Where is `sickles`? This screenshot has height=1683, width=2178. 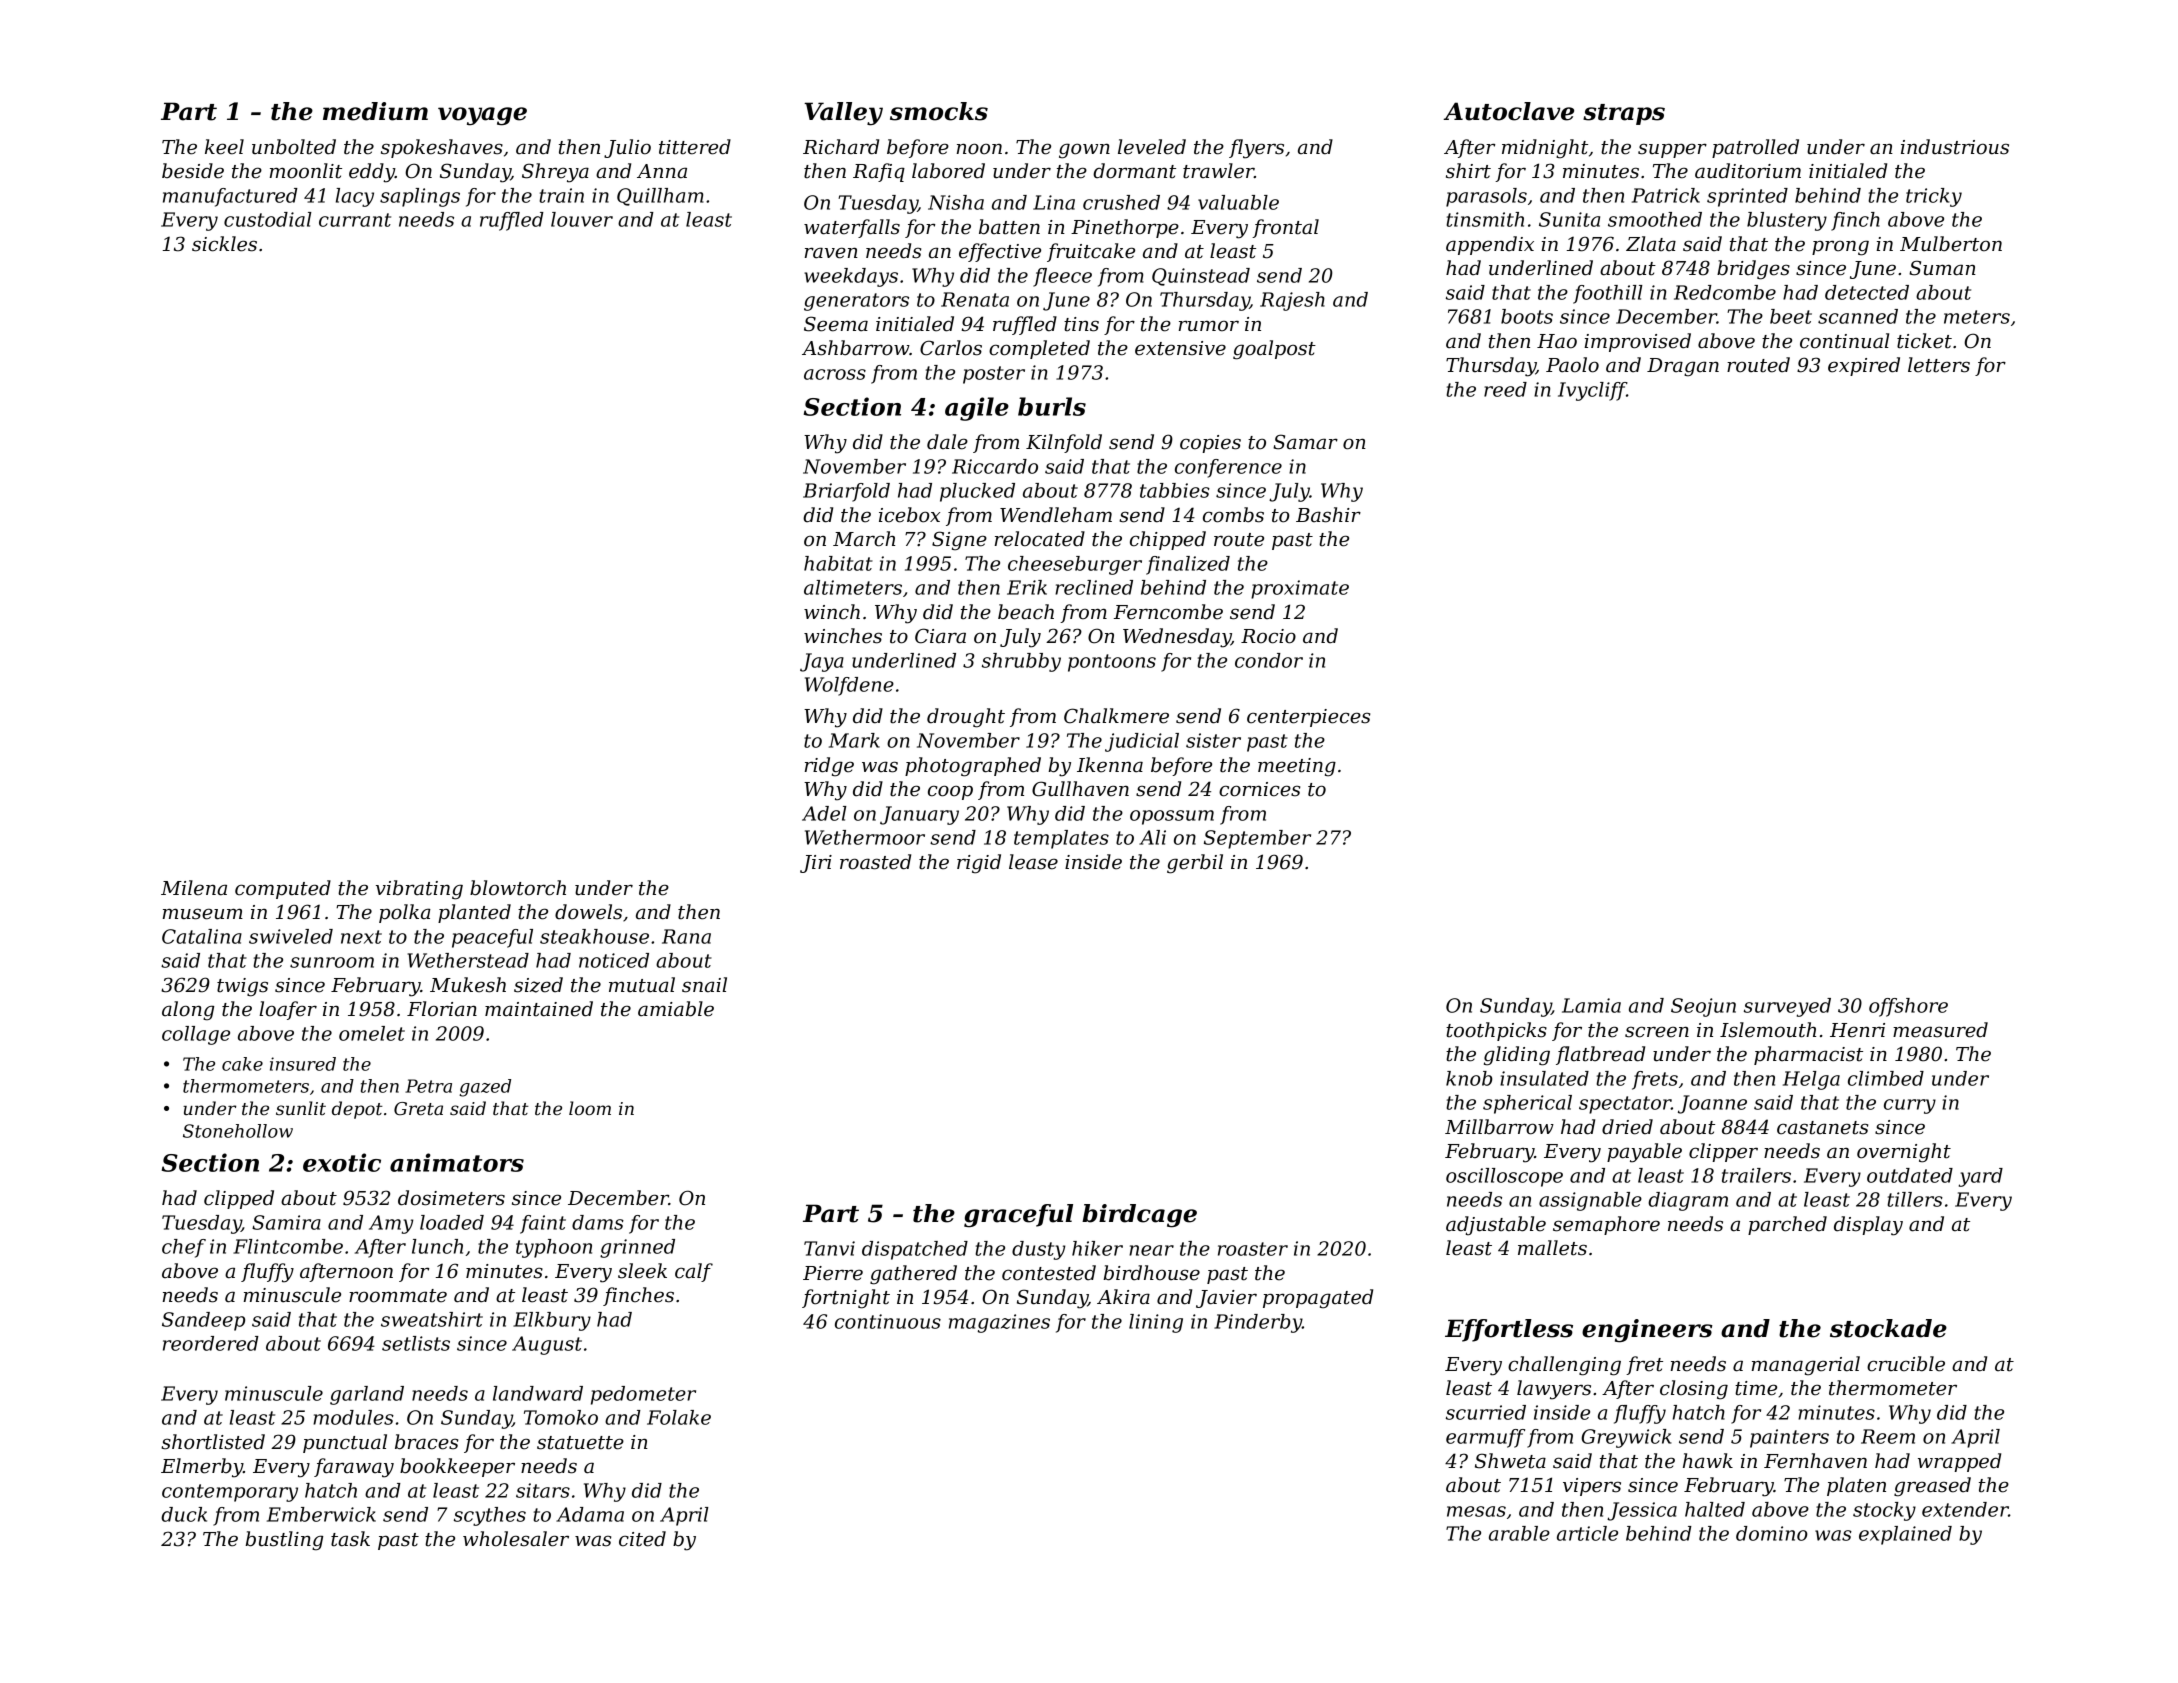 sickles is located at coordinates (224, 244).
